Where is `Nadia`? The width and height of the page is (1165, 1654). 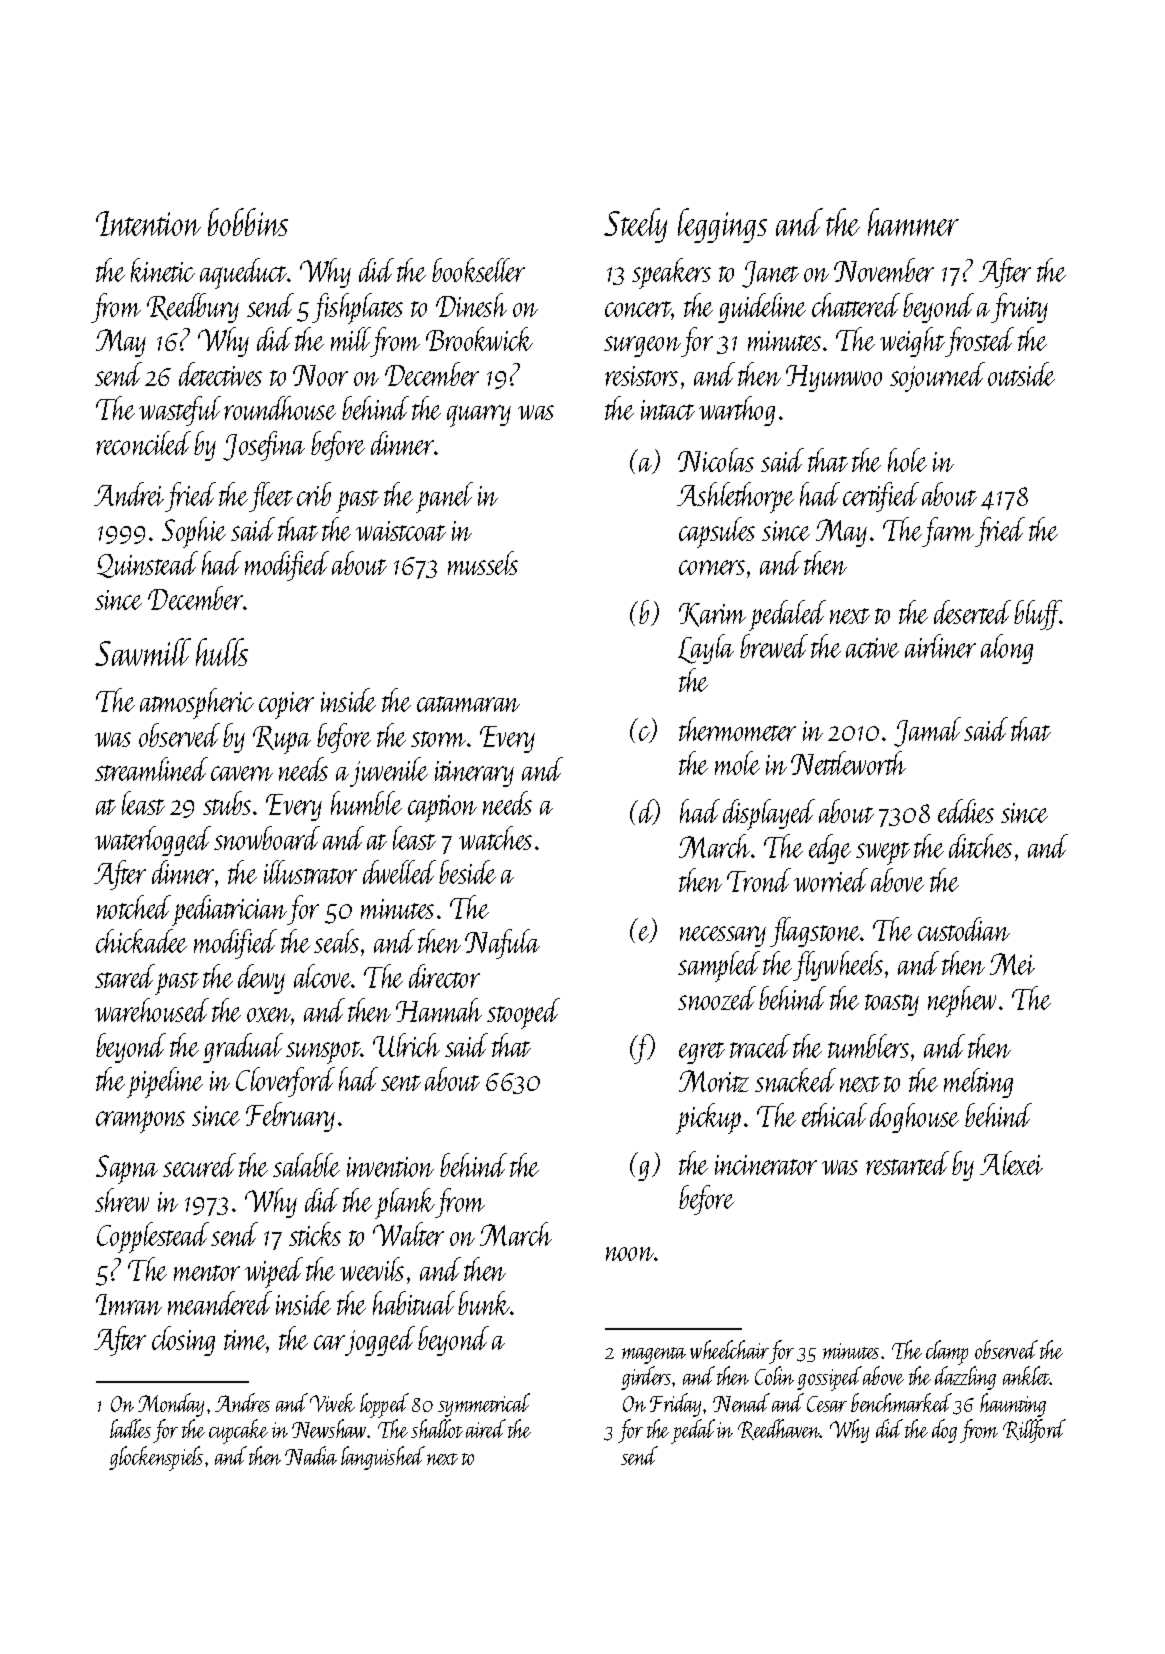
Nadia is located at coordinates (311, 1455).
